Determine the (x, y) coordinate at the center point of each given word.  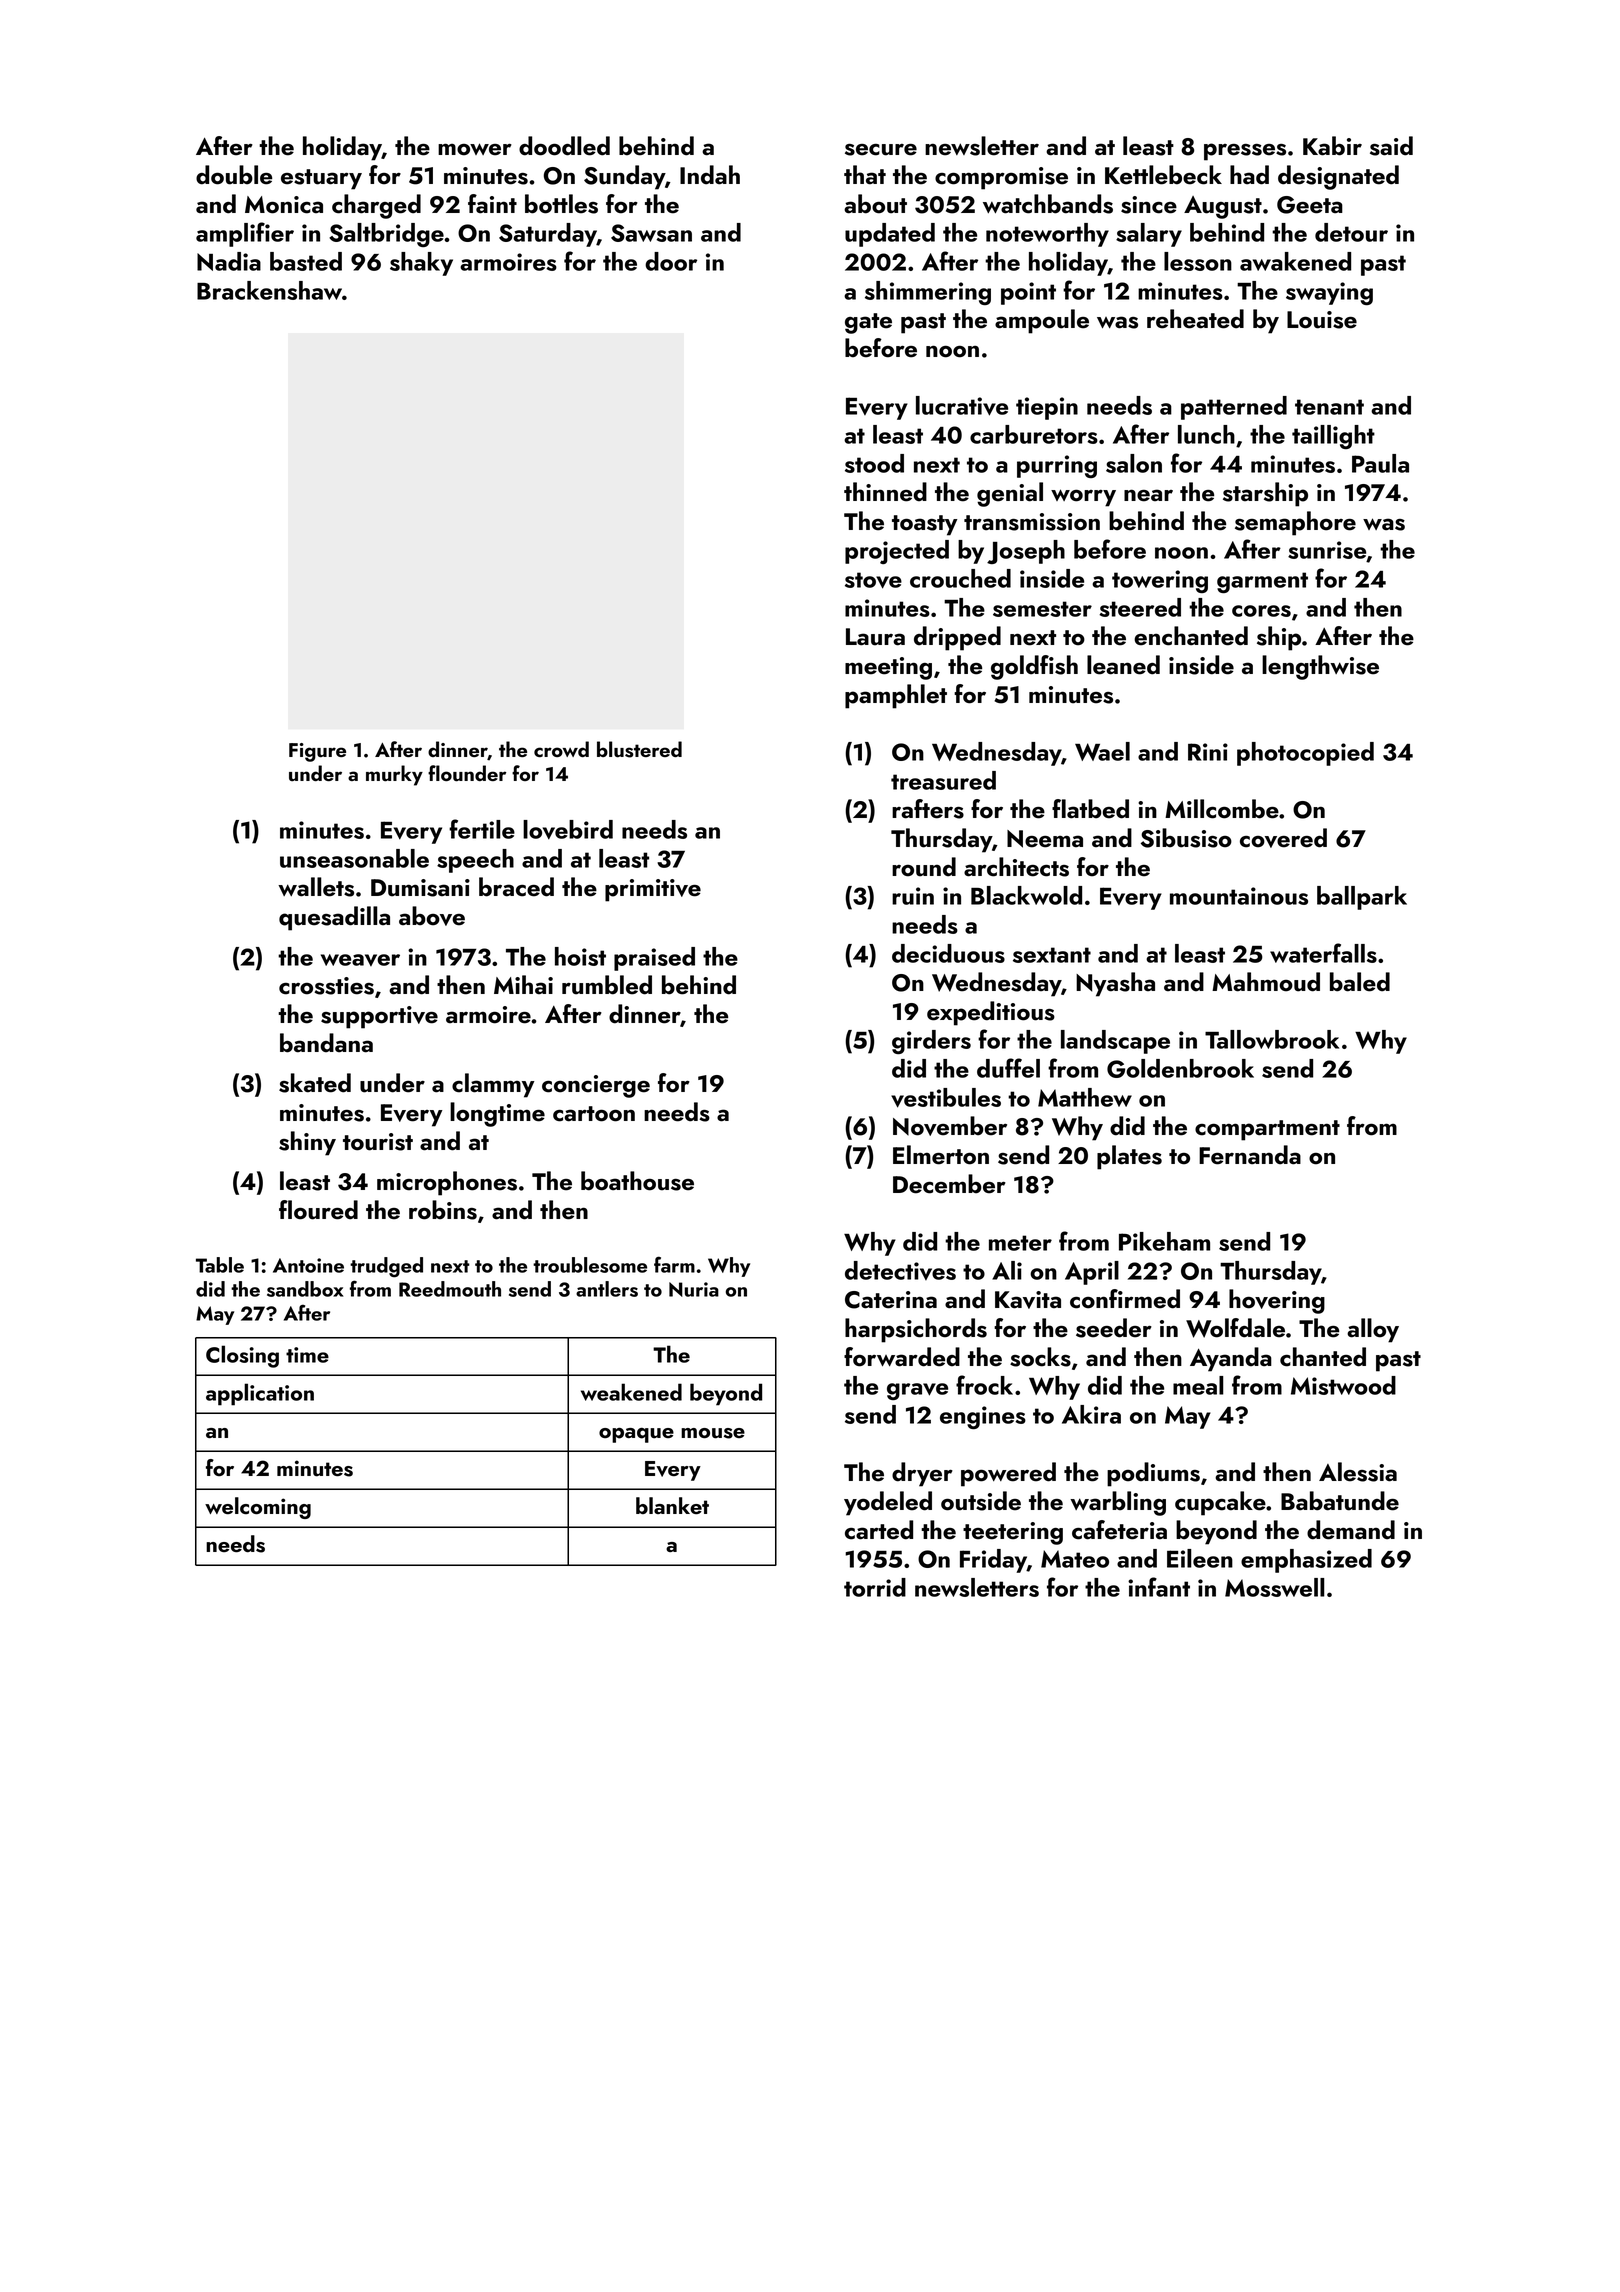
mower (475, 149)
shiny (307, 1143)
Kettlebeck (1163, 175)
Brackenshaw (269, 290)
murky (394, 775)
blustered (639, 749)
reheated (1195, 319)
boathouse (637, 1181)
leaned (1123, 665)
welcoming (258, 1508)
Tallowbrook (1272, 1039)
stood (874, 463)
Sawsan (651, 233)
